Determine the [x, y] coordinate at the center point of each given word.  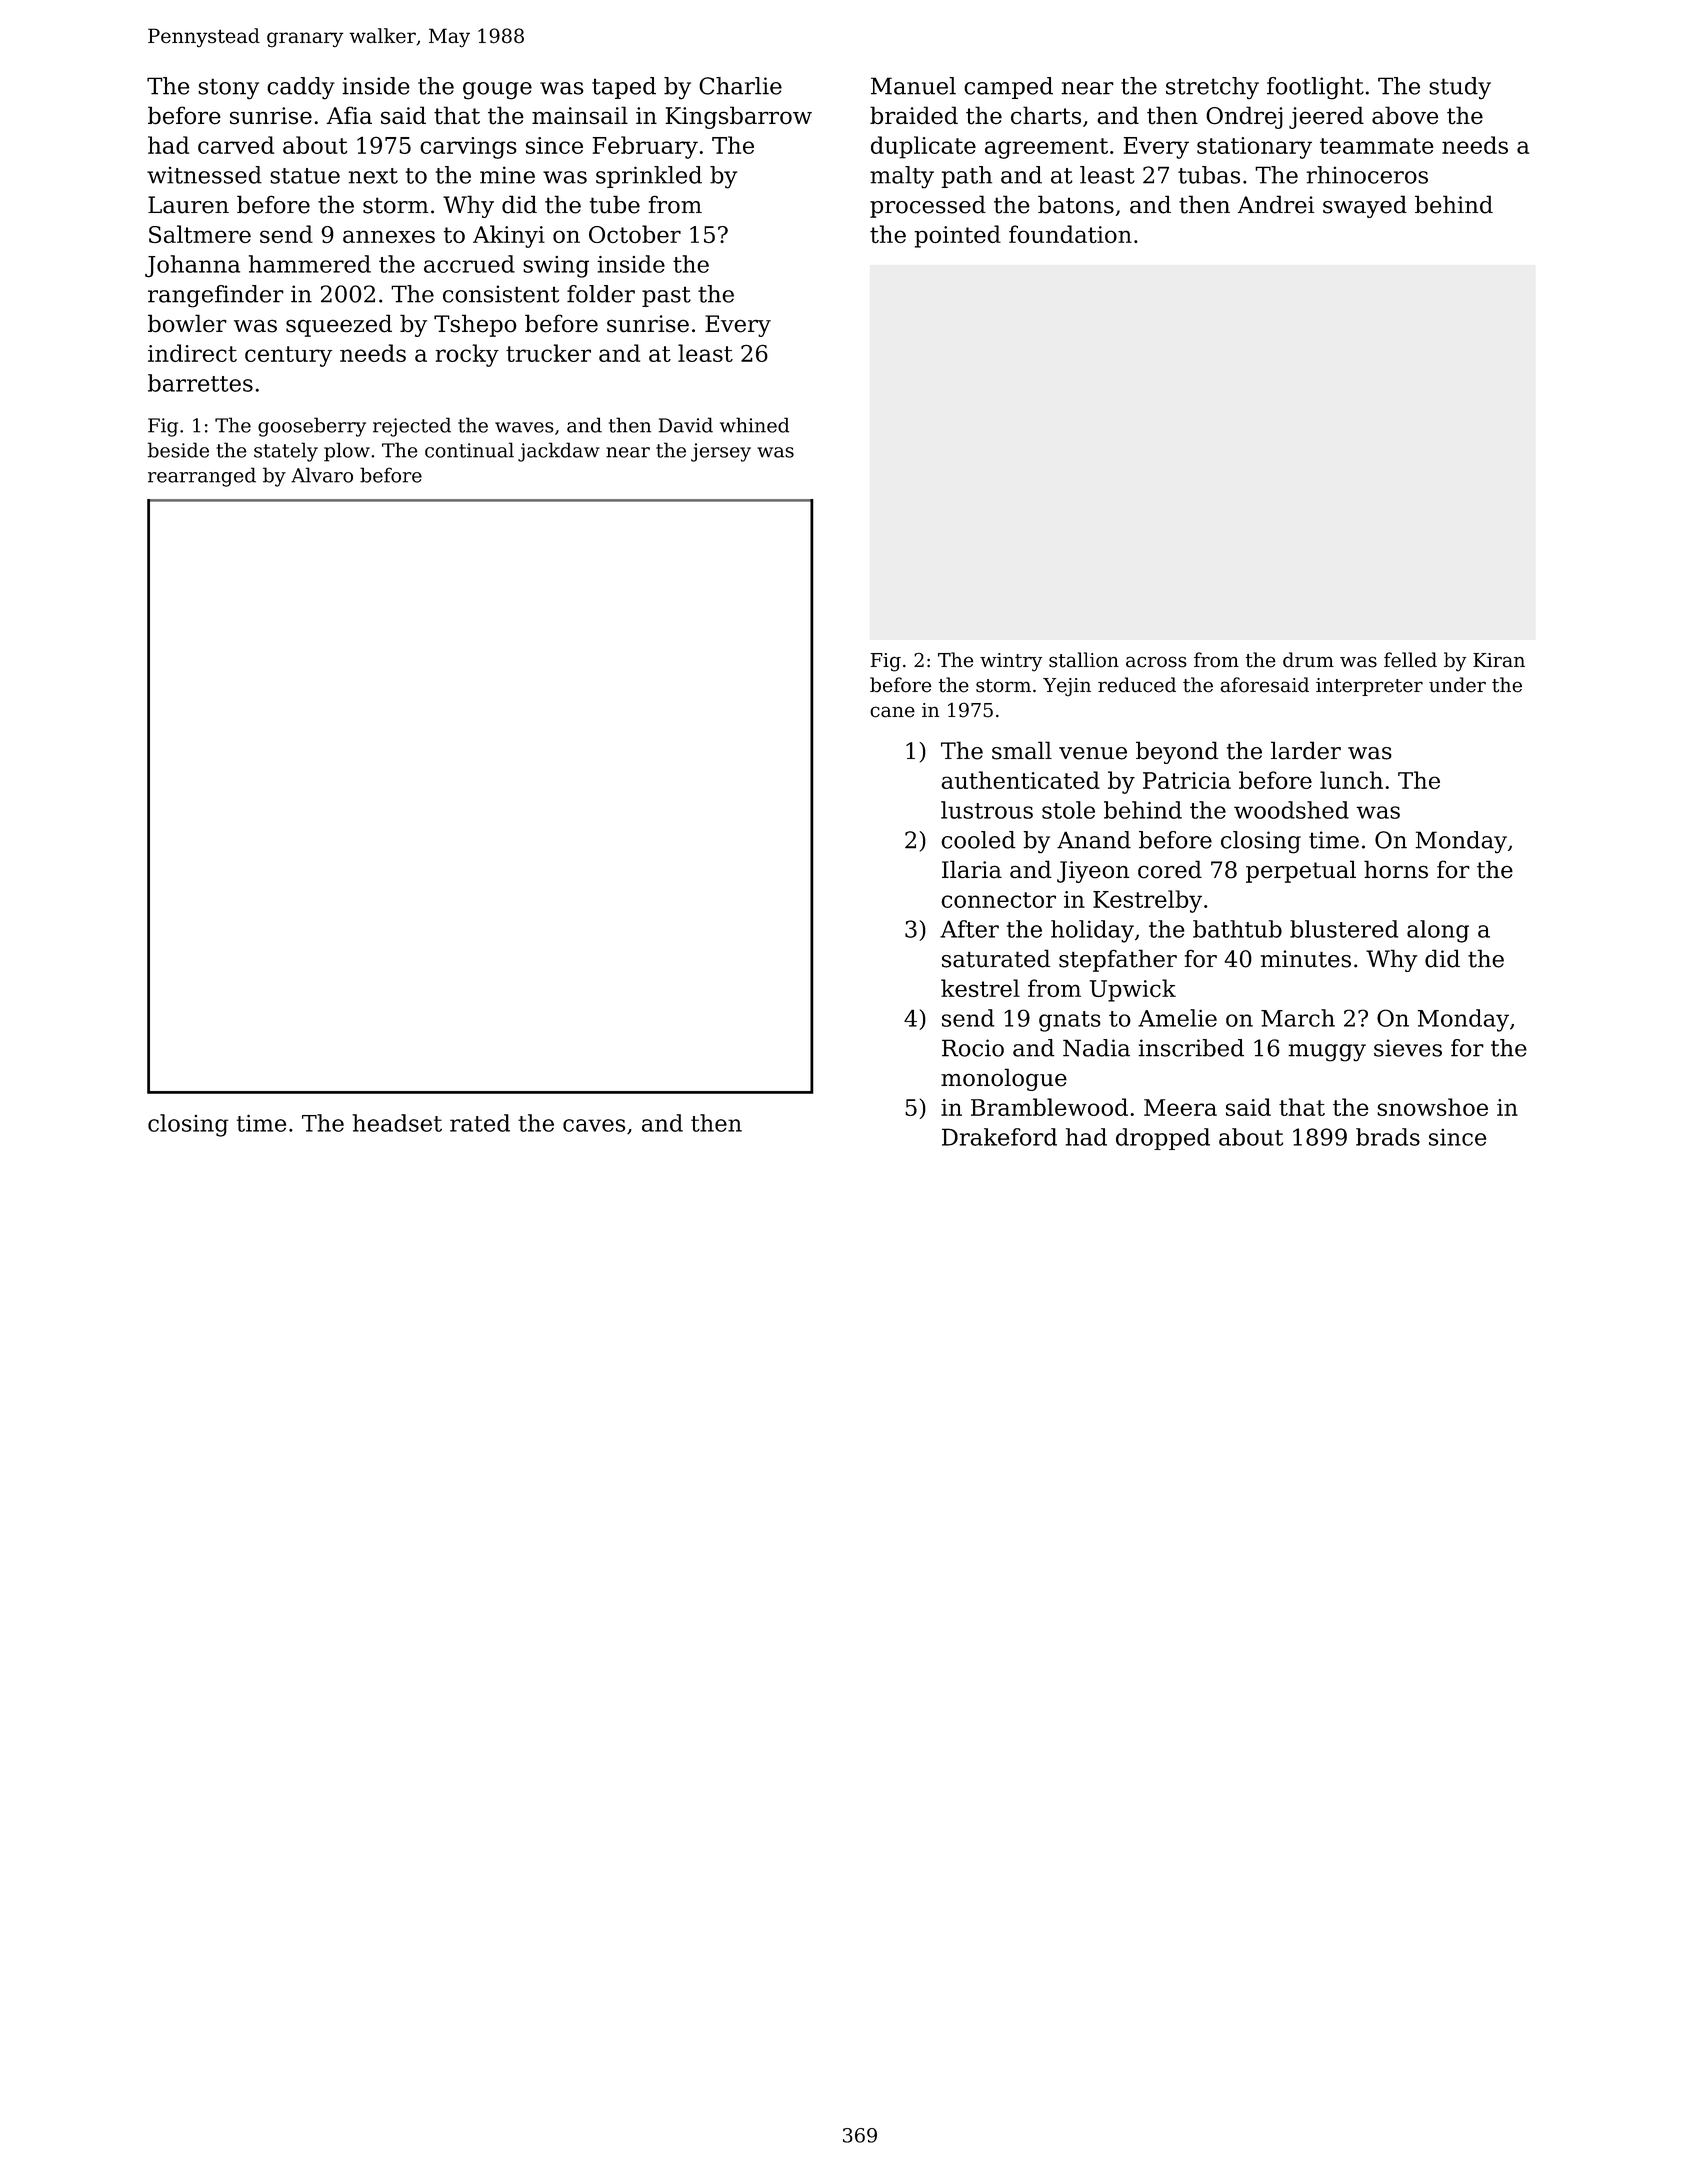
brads [1388, 1137]
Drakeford [999, 1137]
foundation [1070, 234]
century [288, 356]
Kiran [1499, 660]
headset [397, 1123]
